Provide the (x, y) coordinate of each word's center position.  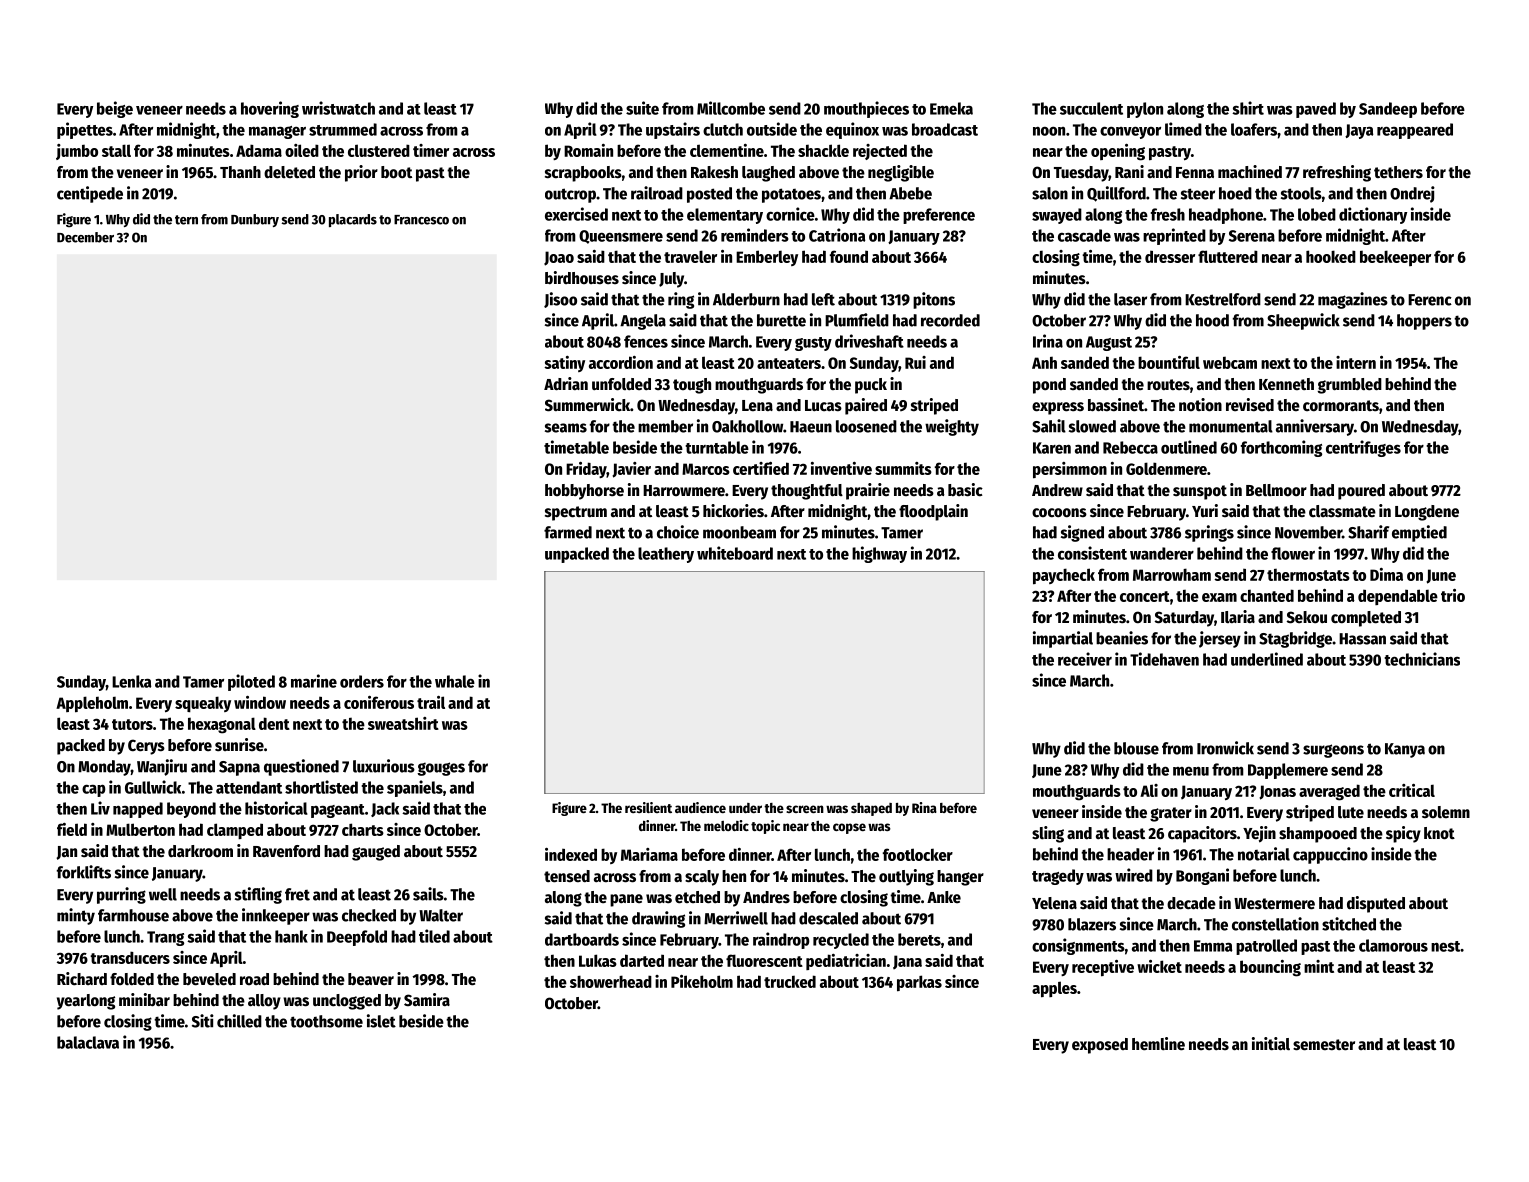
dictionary (1373, 215)
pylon (1145, 110)
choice (678, 532)
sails (428, 894)
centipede (90, 194)
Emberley (767, 258)
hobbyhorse (584, 492)
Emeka (951, 108)
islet (381, 1021)
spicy (1403, 834)
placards (353, 220)
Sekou (1307, 617)
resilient (648, 807)
